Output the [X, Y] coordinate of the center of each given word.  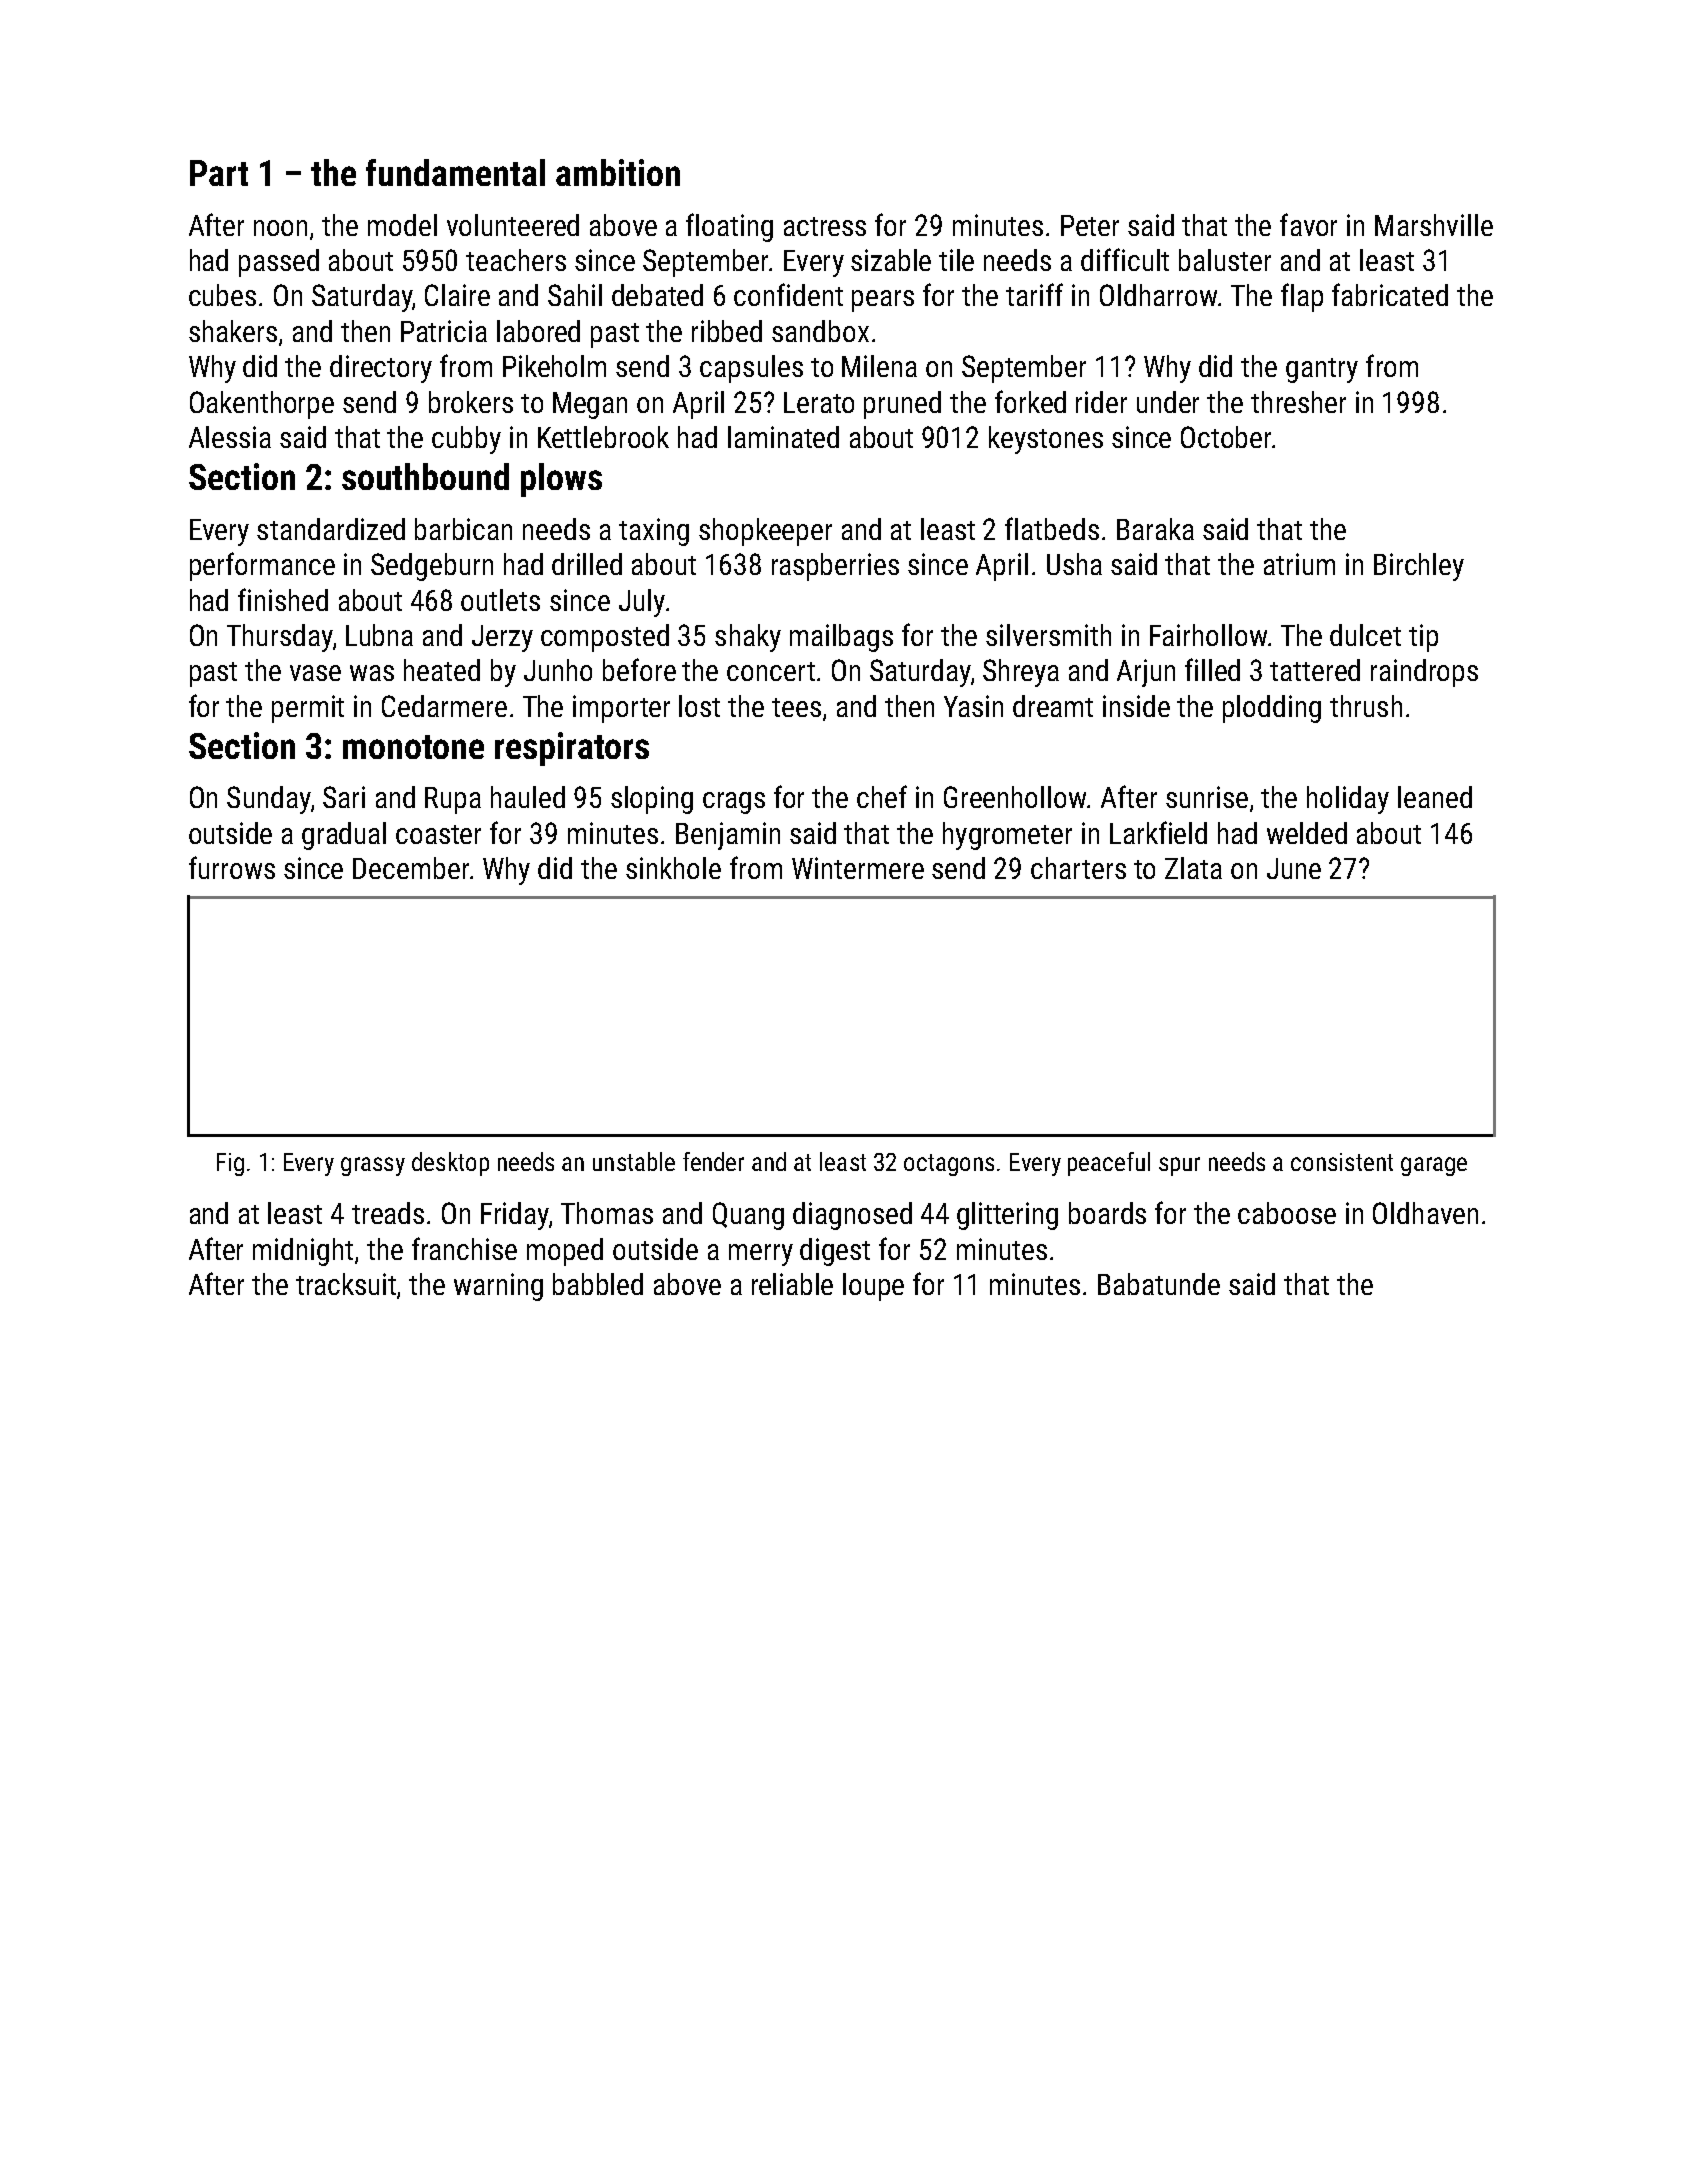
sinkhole [673, 868]
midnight [303, 1252]
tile [956, 260]
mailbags [841, 638]
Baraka [1155, 529]
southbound [425, 476]
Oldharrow [1158, 295]
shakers [233, 331]
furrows [232, 867]
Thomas [607, 1213]
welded [1307, 833]
